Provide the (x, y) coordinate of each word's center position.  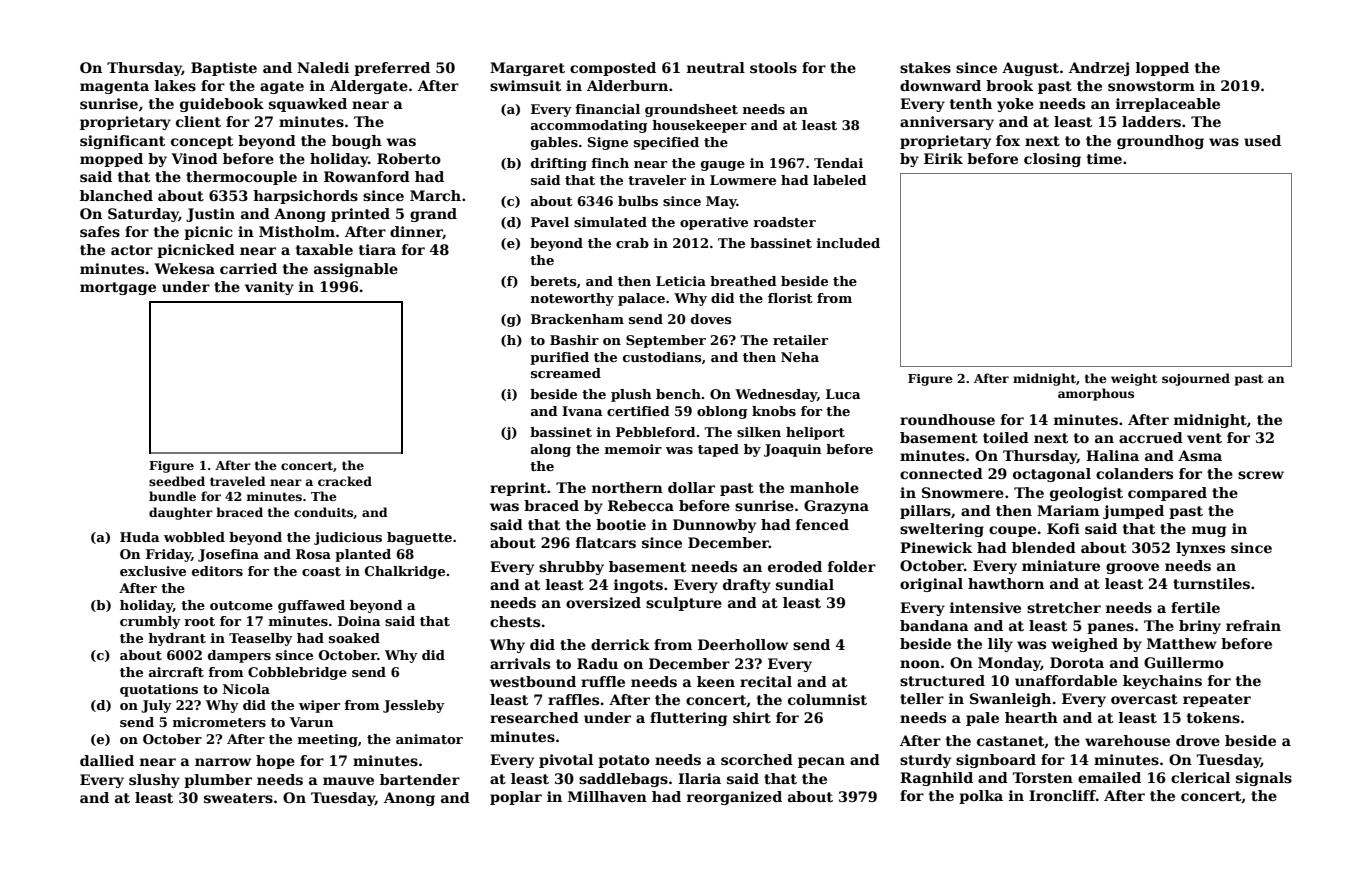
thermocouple (241, 178)
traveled (238, 481)
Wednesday (776, 395)
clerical (1200, 777)
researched (534, 717)
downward (940, 85)
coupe (1012, 531)
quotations (159, 690)
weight (1134, 379)
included (848, 243)
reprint (518, 489)
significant (122, 142)
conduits (323, 512)
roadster (784, 222)
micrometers (219, 722)
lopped (1162, 69)
